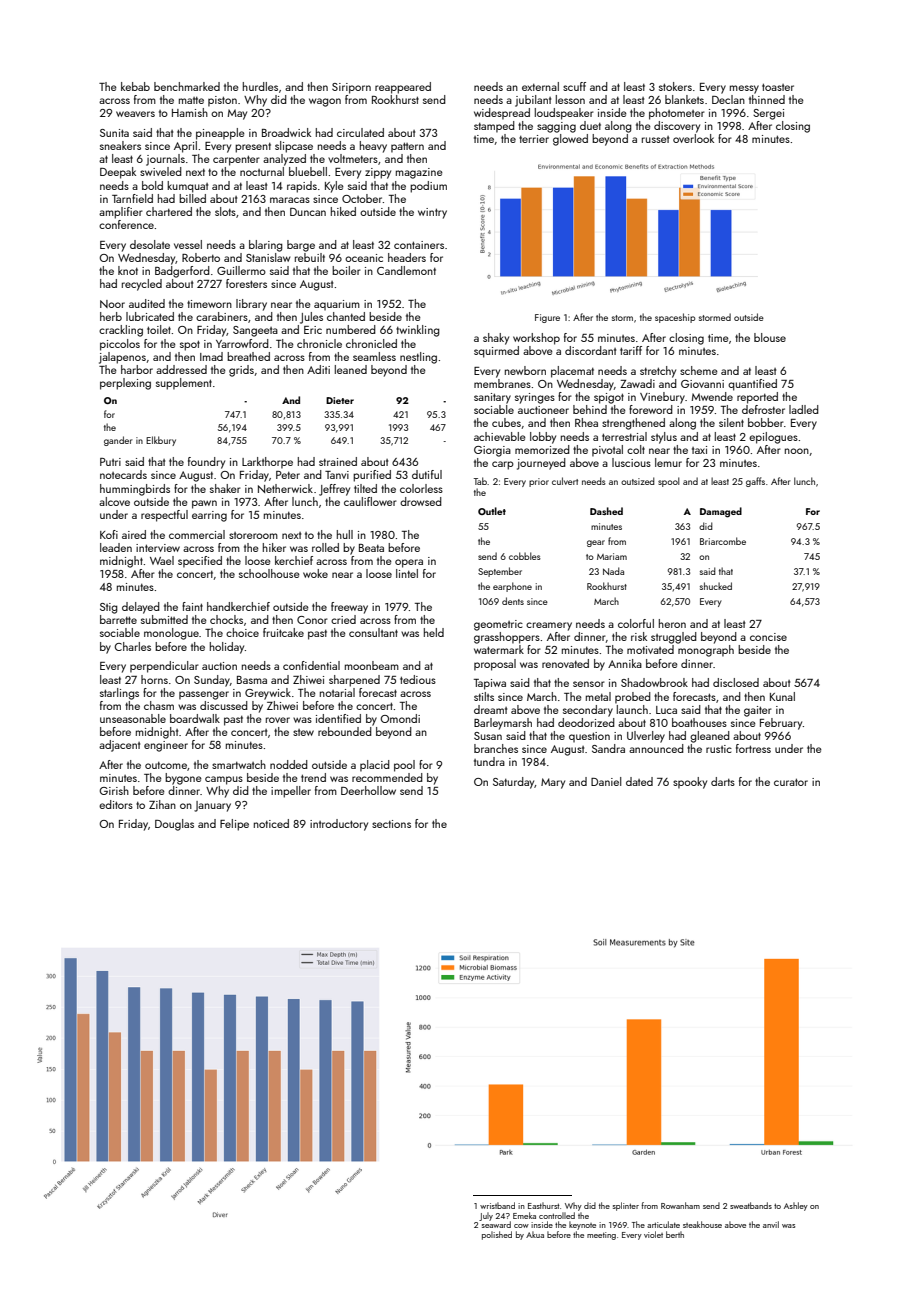  I want to click on workshop, so click(536, 339).
